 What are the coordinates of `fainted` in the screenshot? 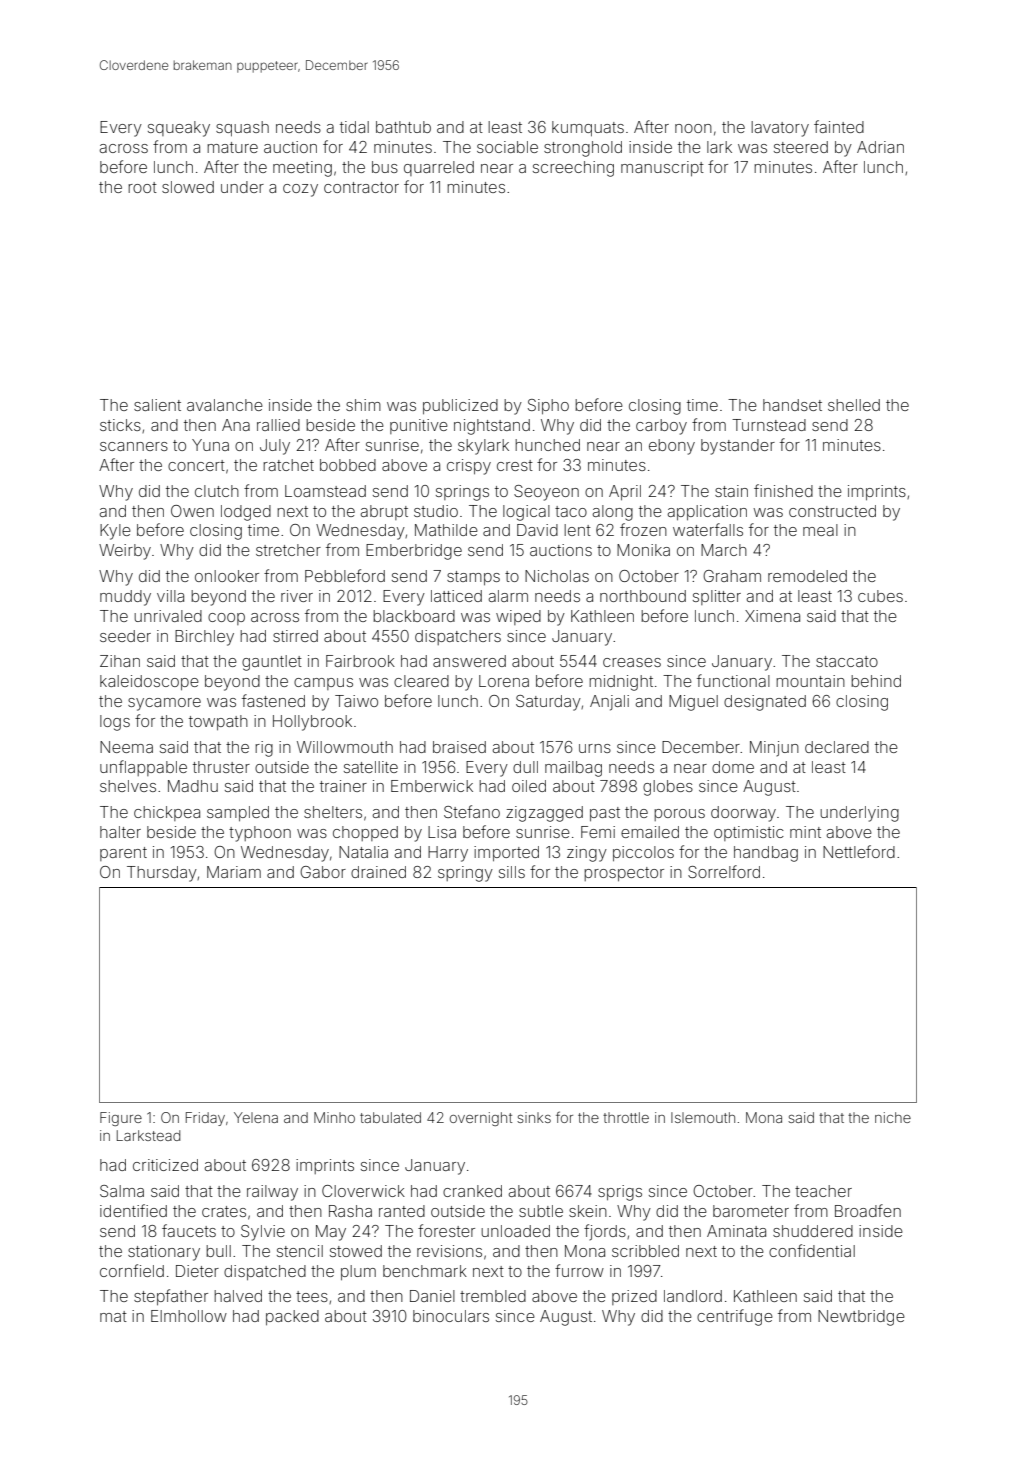 It's located at (839, 126).
